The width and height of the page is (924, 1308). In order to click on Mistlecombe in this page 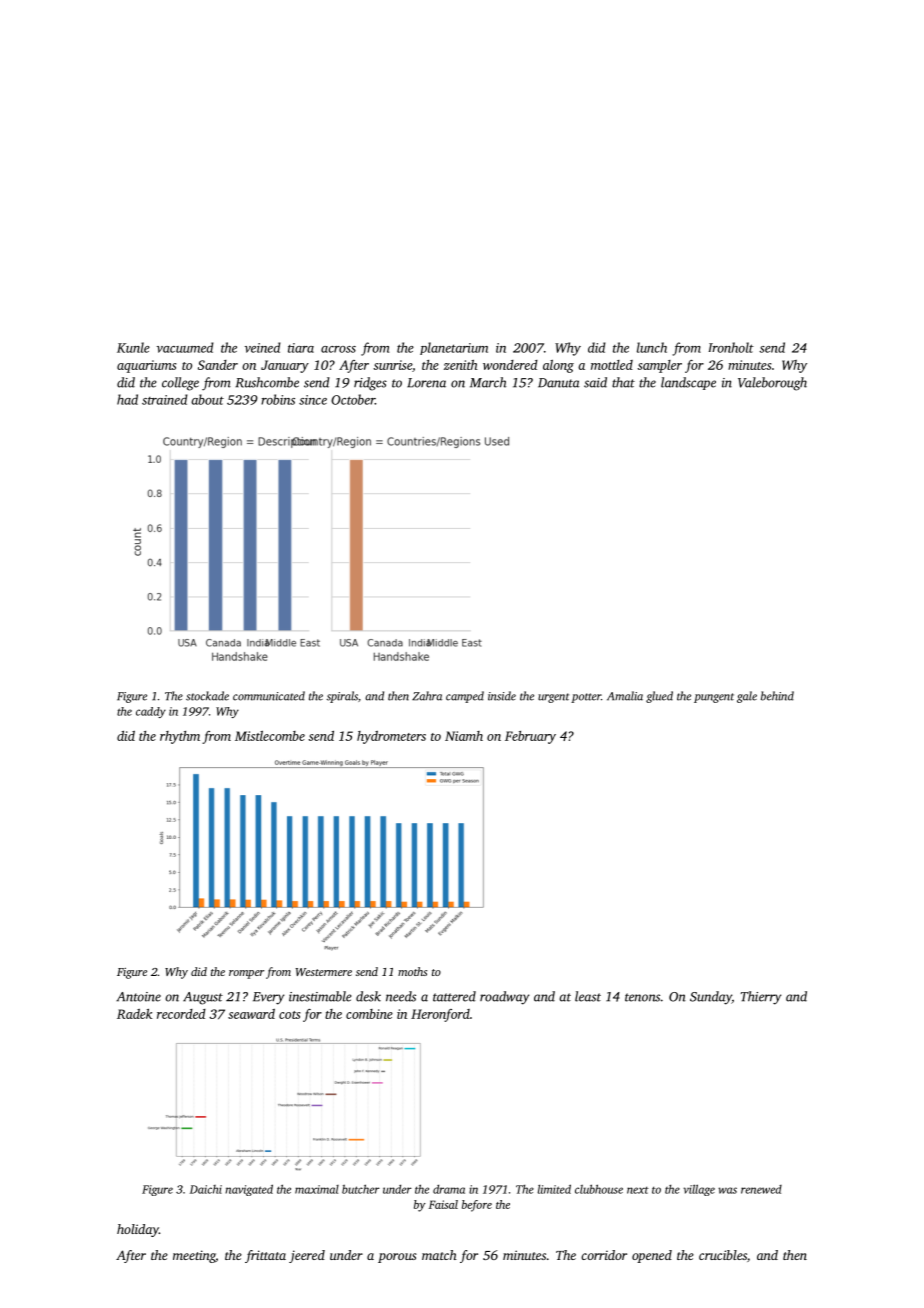, I will do `click(270, 736)`.
